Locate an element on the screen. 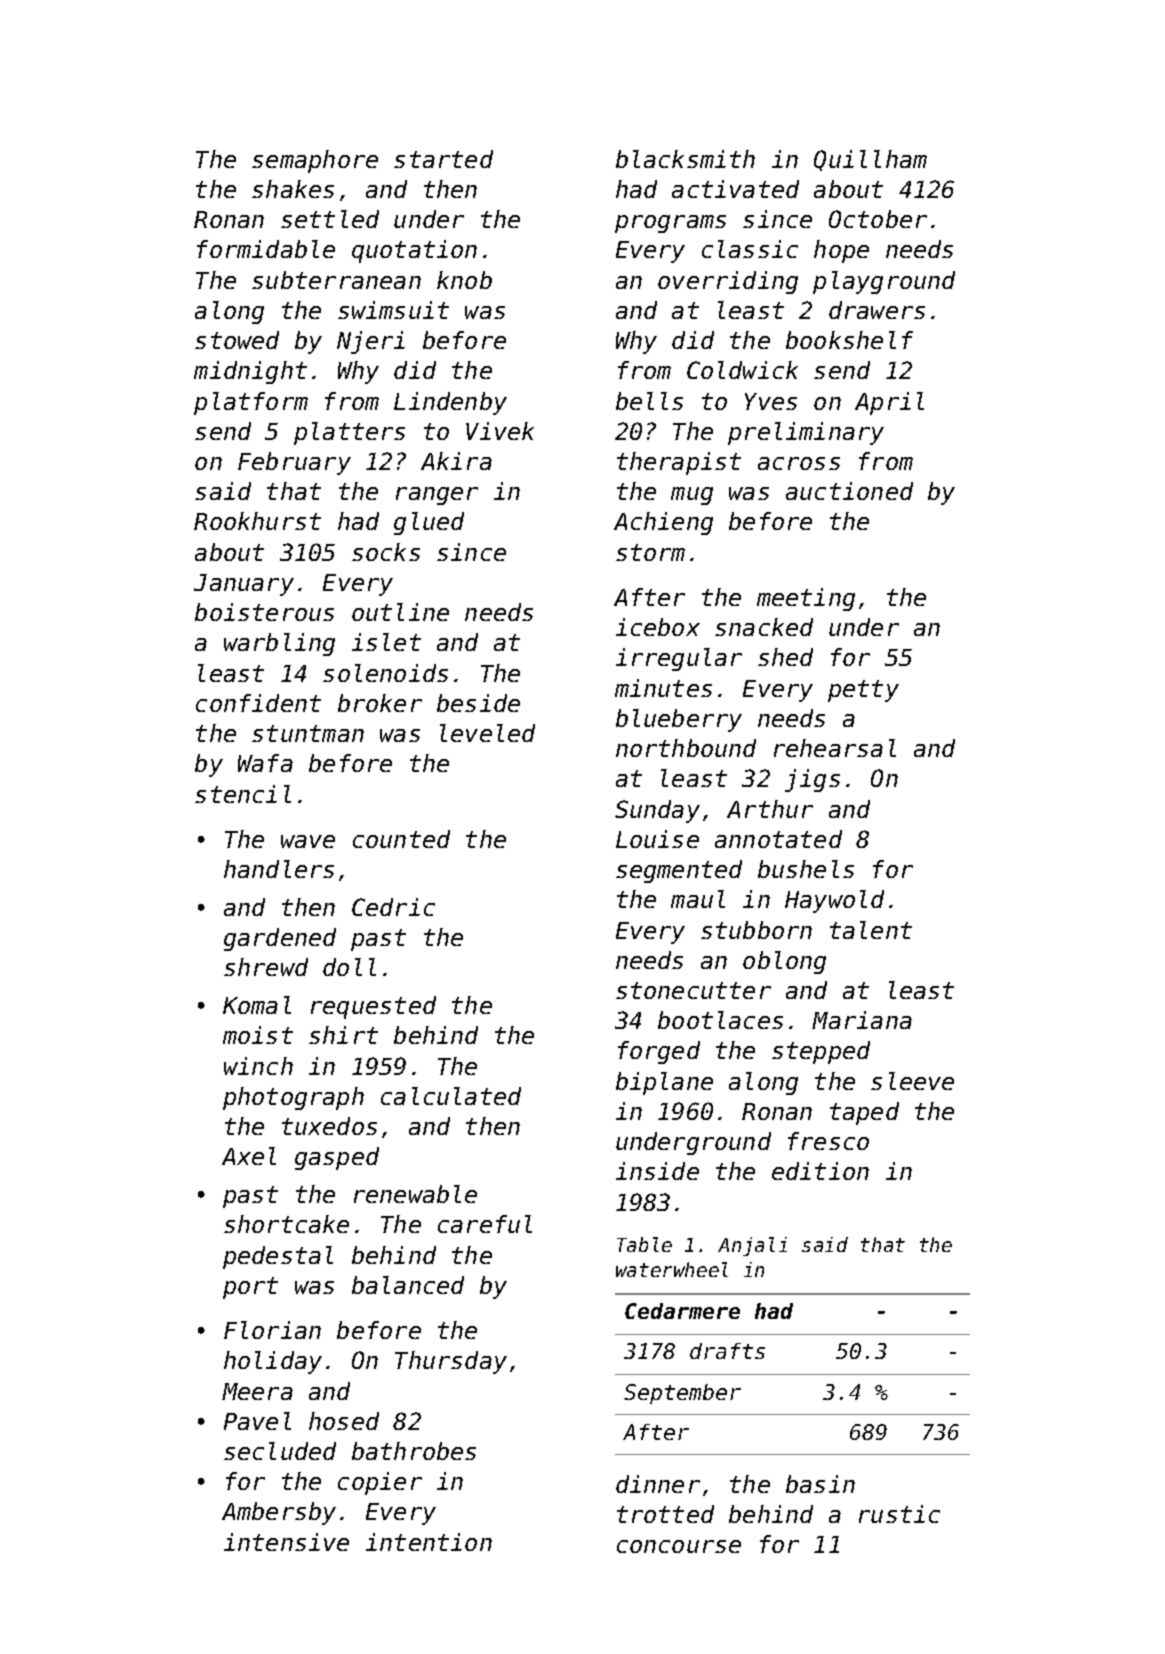  rustic is located at coordinates (899, 1514).
